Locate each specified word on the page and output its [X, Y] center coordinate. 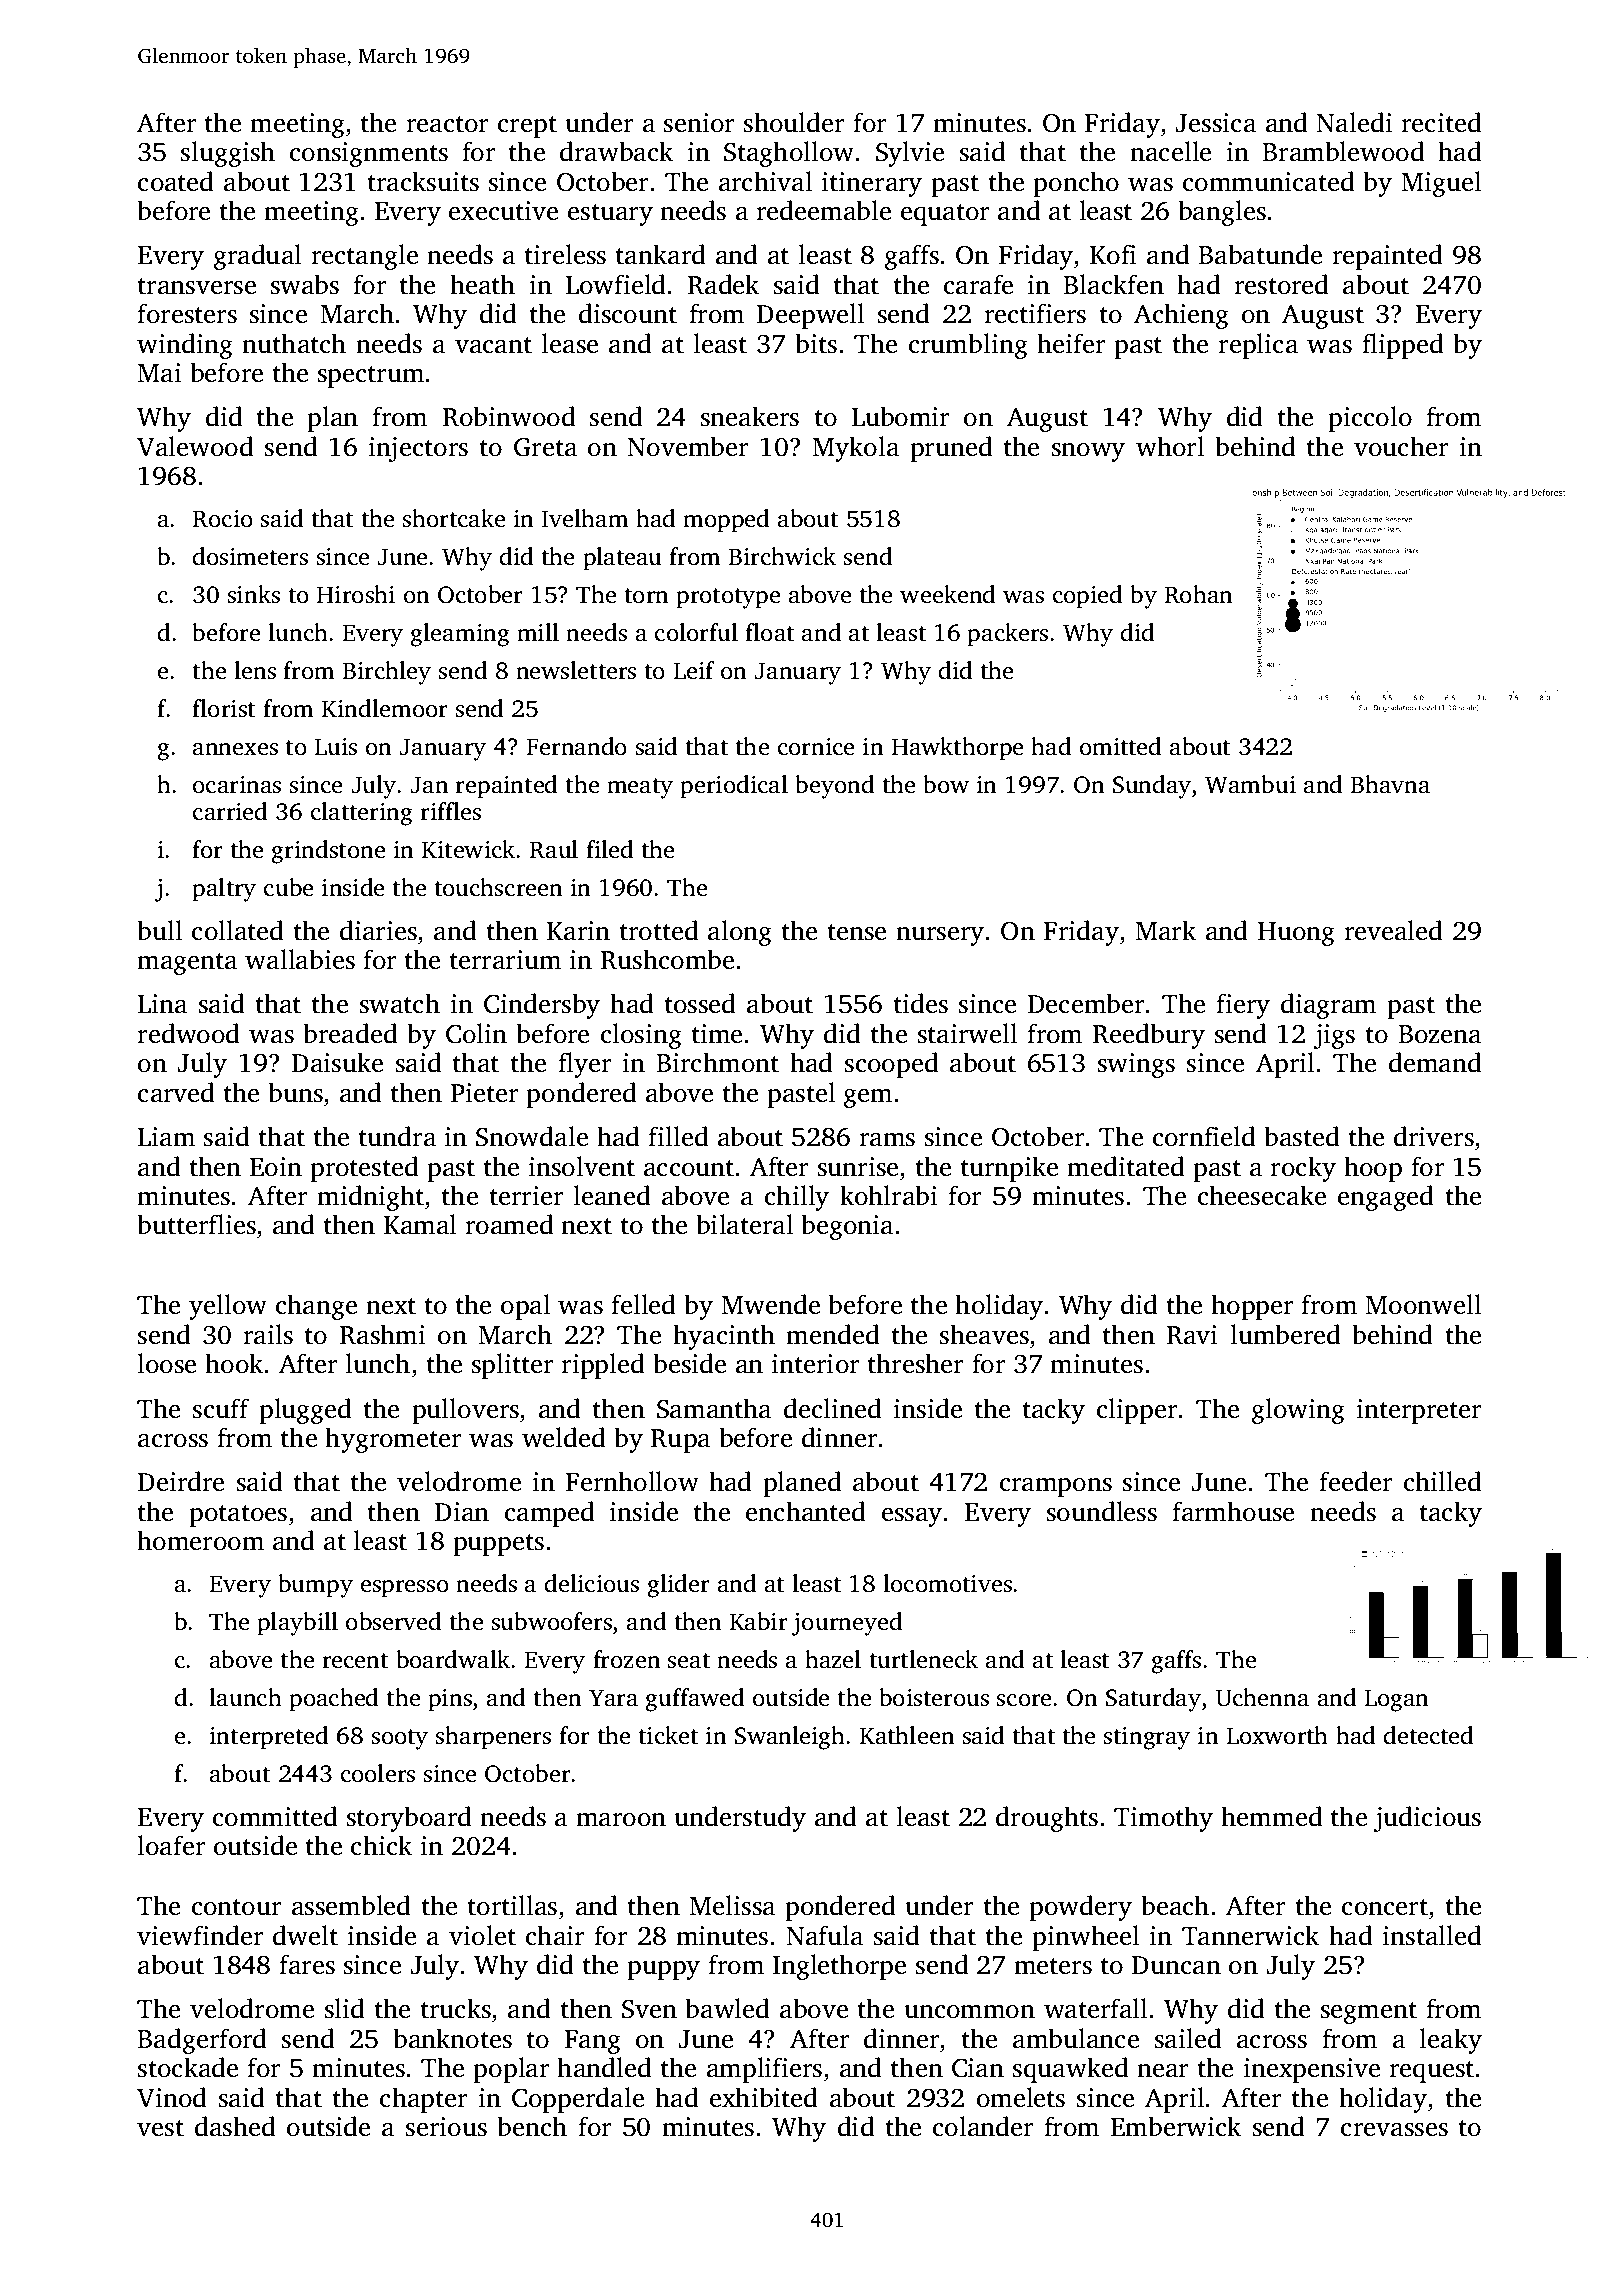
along [740, 933]
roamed [509, 1224]
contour [236, 1907]
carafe [978, 284]
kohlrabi [888, 1195]
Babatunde [1260, 254]
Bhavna [1390, 784]
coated [176, 181]
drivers [1434, 1136]
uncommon [969, 2012]
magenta [187, 964]
